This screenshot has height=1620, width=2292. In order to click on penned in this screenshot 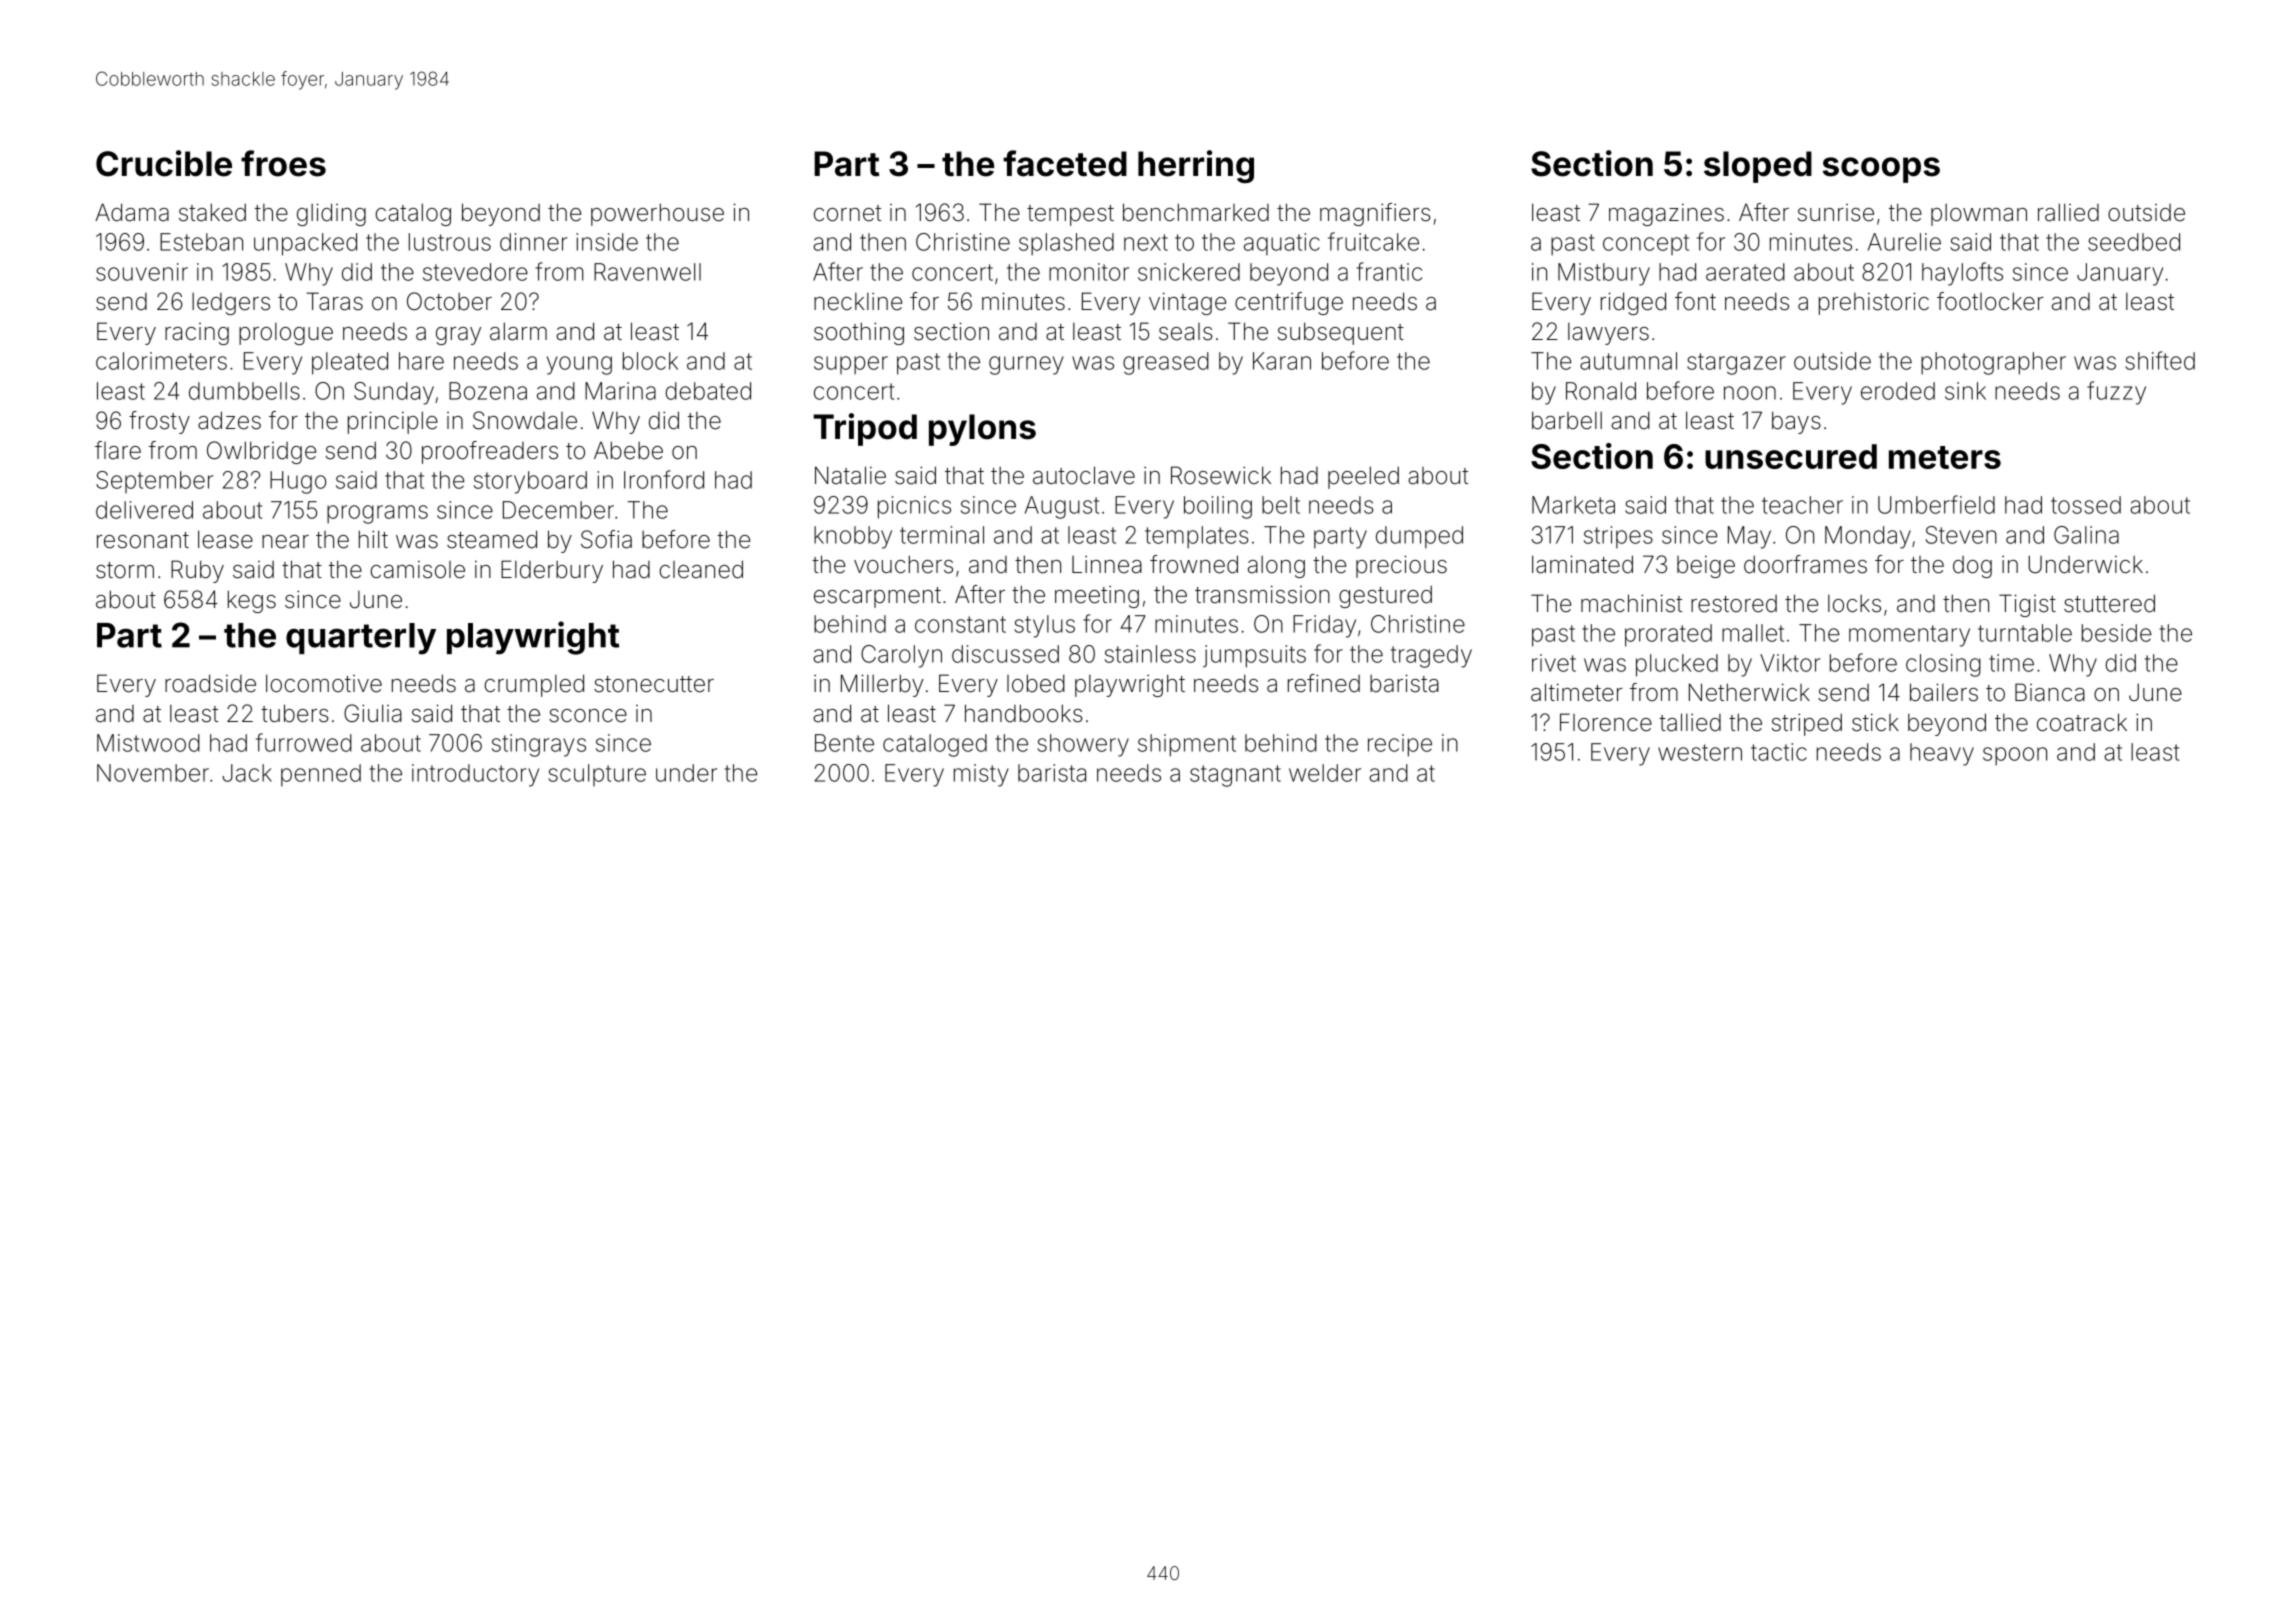, I will do `click(321, 775)`.
